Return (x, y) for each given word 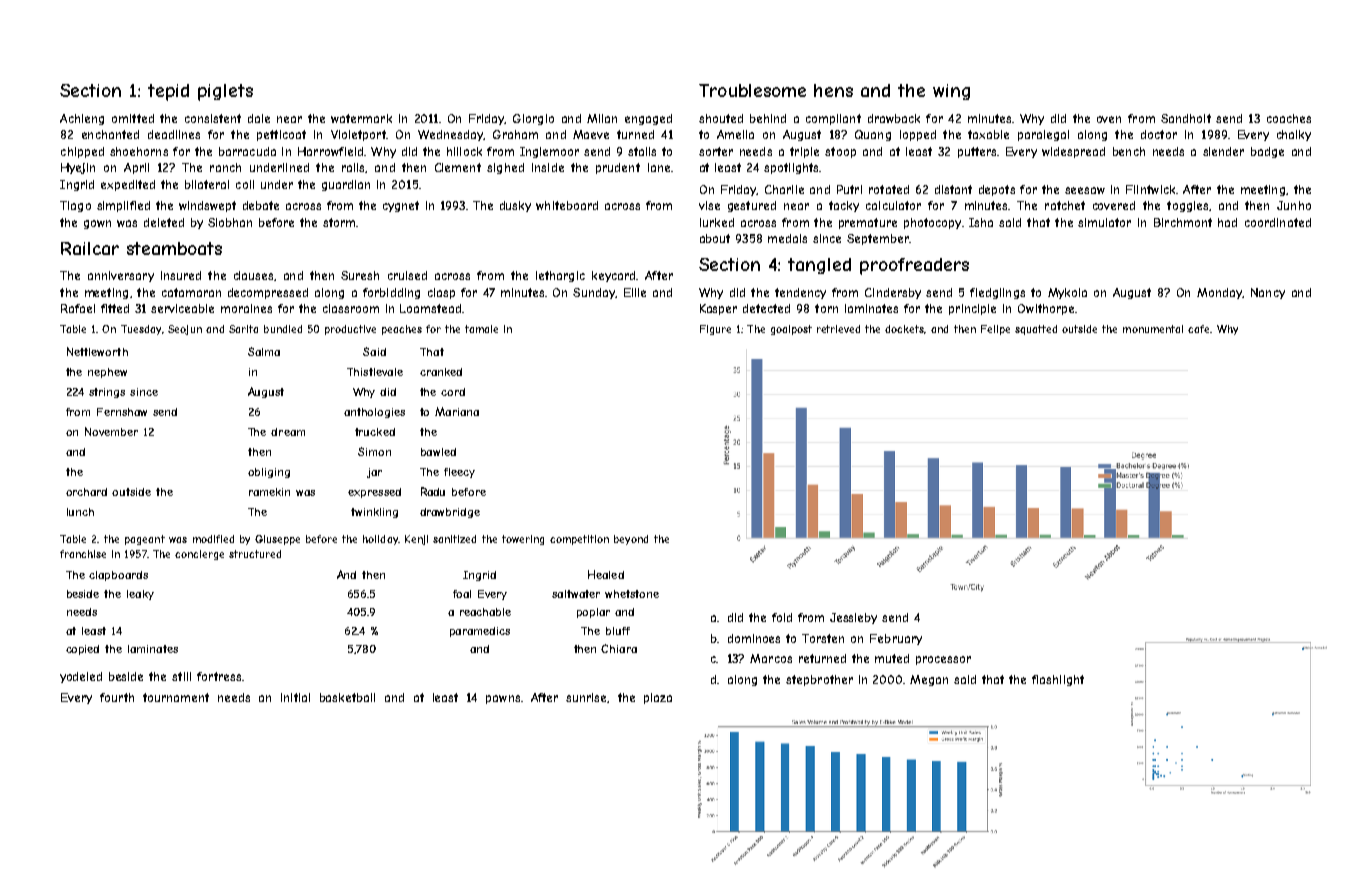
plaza (658, 698)
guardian (346, 185)
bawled (438, 452)
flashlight (1058, 680)
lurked (717, 222)
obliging (269, 473)
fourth (117, 697)
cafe (1198, 329)
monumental (1153, 329)
